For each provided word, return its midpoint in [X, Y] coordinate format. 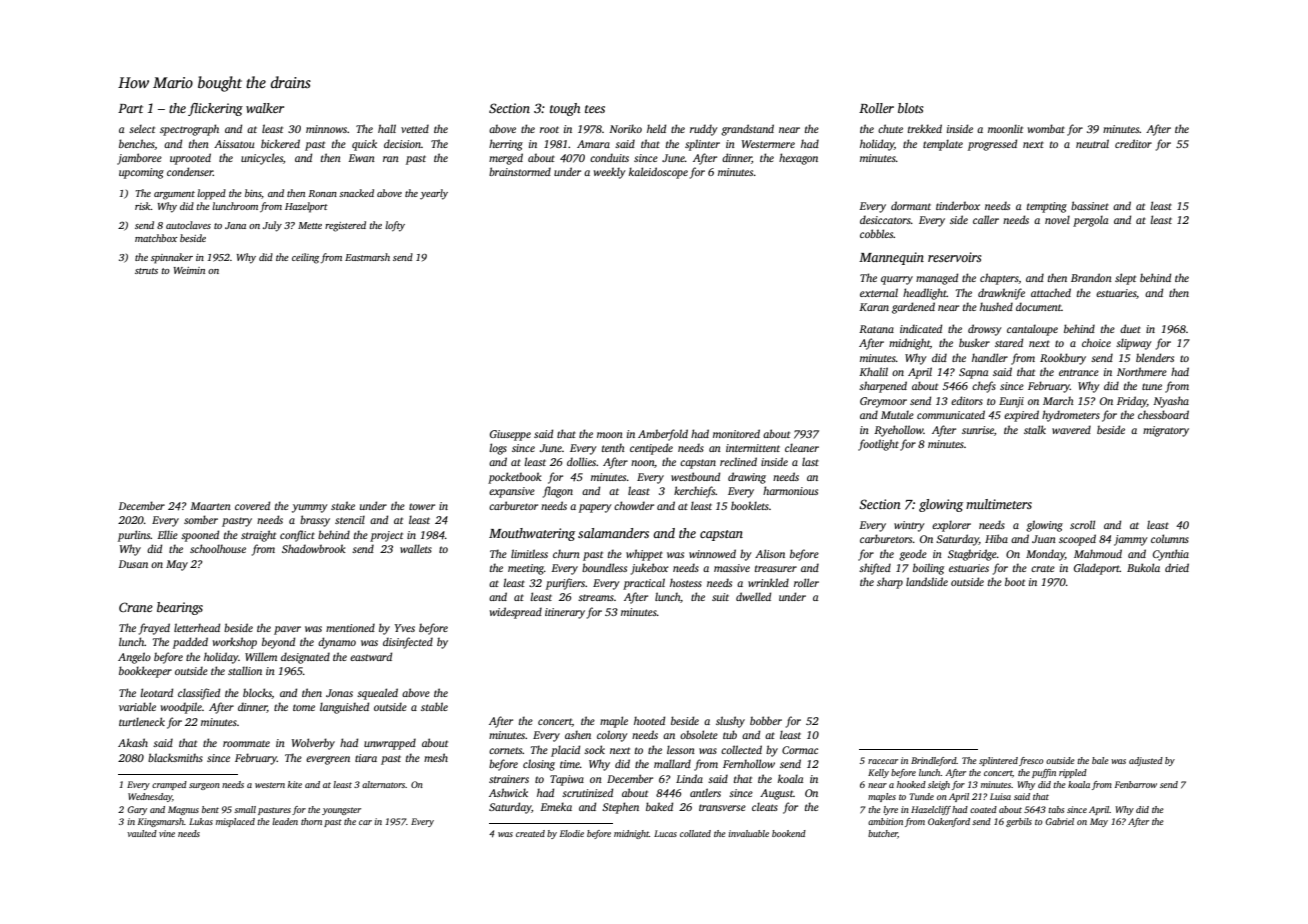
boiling [928, 569]
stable [434, 706]
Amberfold [663, 435]
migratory [1166, 431]
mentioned [350, 627]
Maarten [210, 506]
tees [595, 109]
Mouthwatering [532, 534]
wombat [1046, 128]
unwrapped [390, 744]
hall [387, 128]
